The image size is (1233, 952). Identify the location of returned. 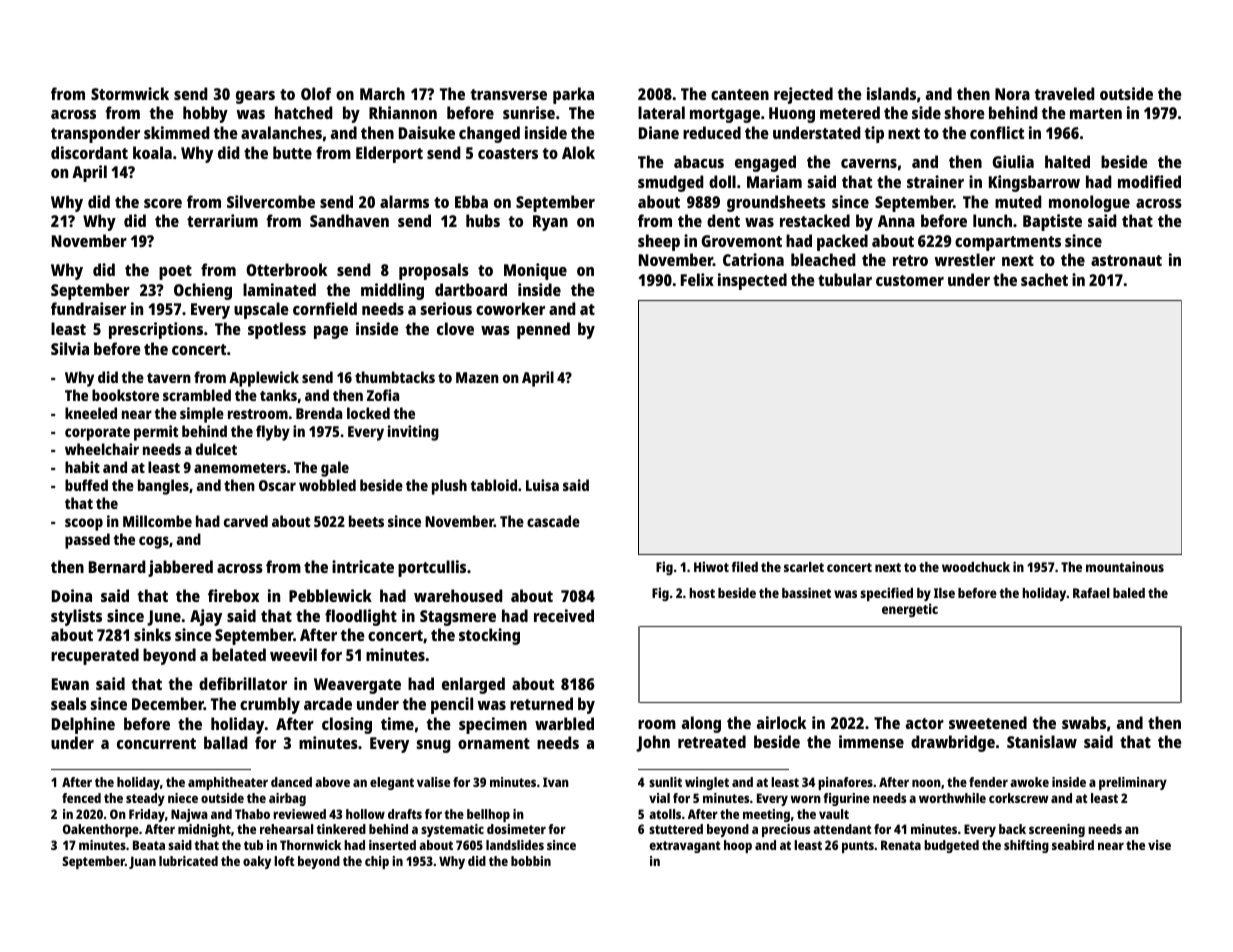
(541, 703).
